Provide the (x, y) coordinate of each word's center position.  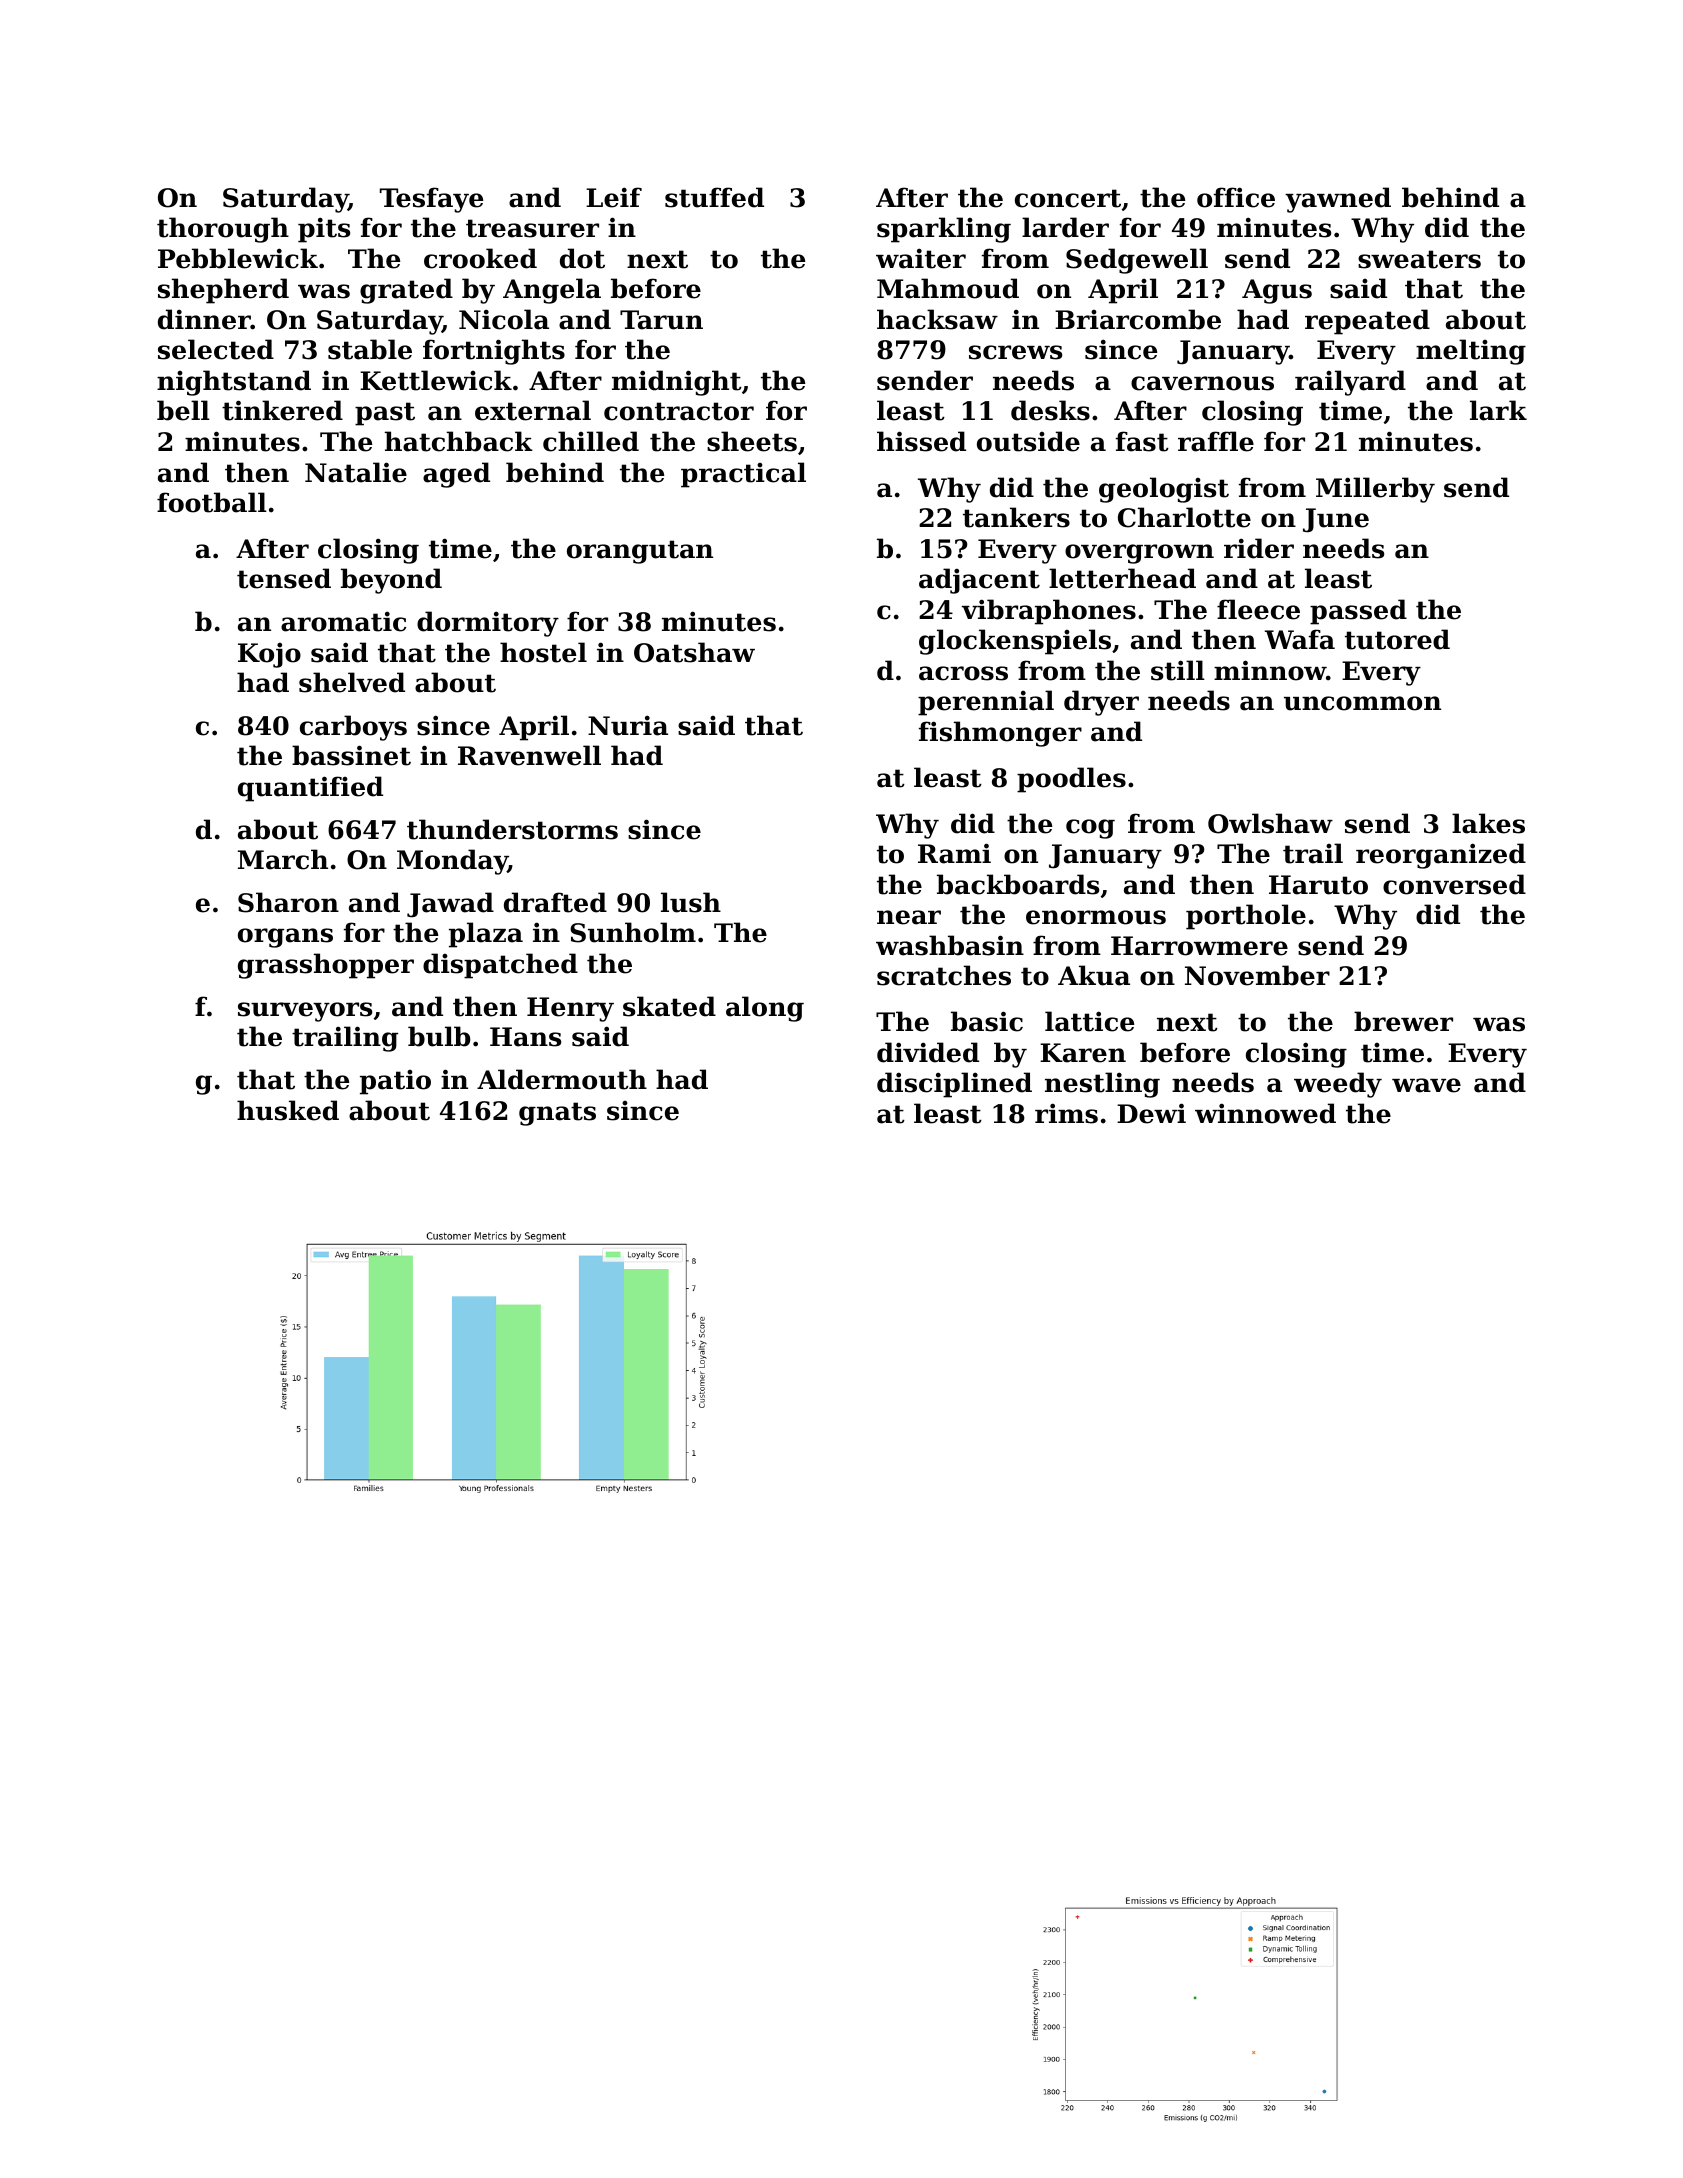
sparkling (944, 230)
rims (1066, 1113)
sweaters (1419, 259)
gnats (557, 1114)
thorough (223, 230)
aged (456, 475)
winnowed (1265, 1113)
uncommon (1362, 703)
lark (1498, 410)
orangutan (640, 552)
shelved (352, 682)
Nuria (628, 725)
